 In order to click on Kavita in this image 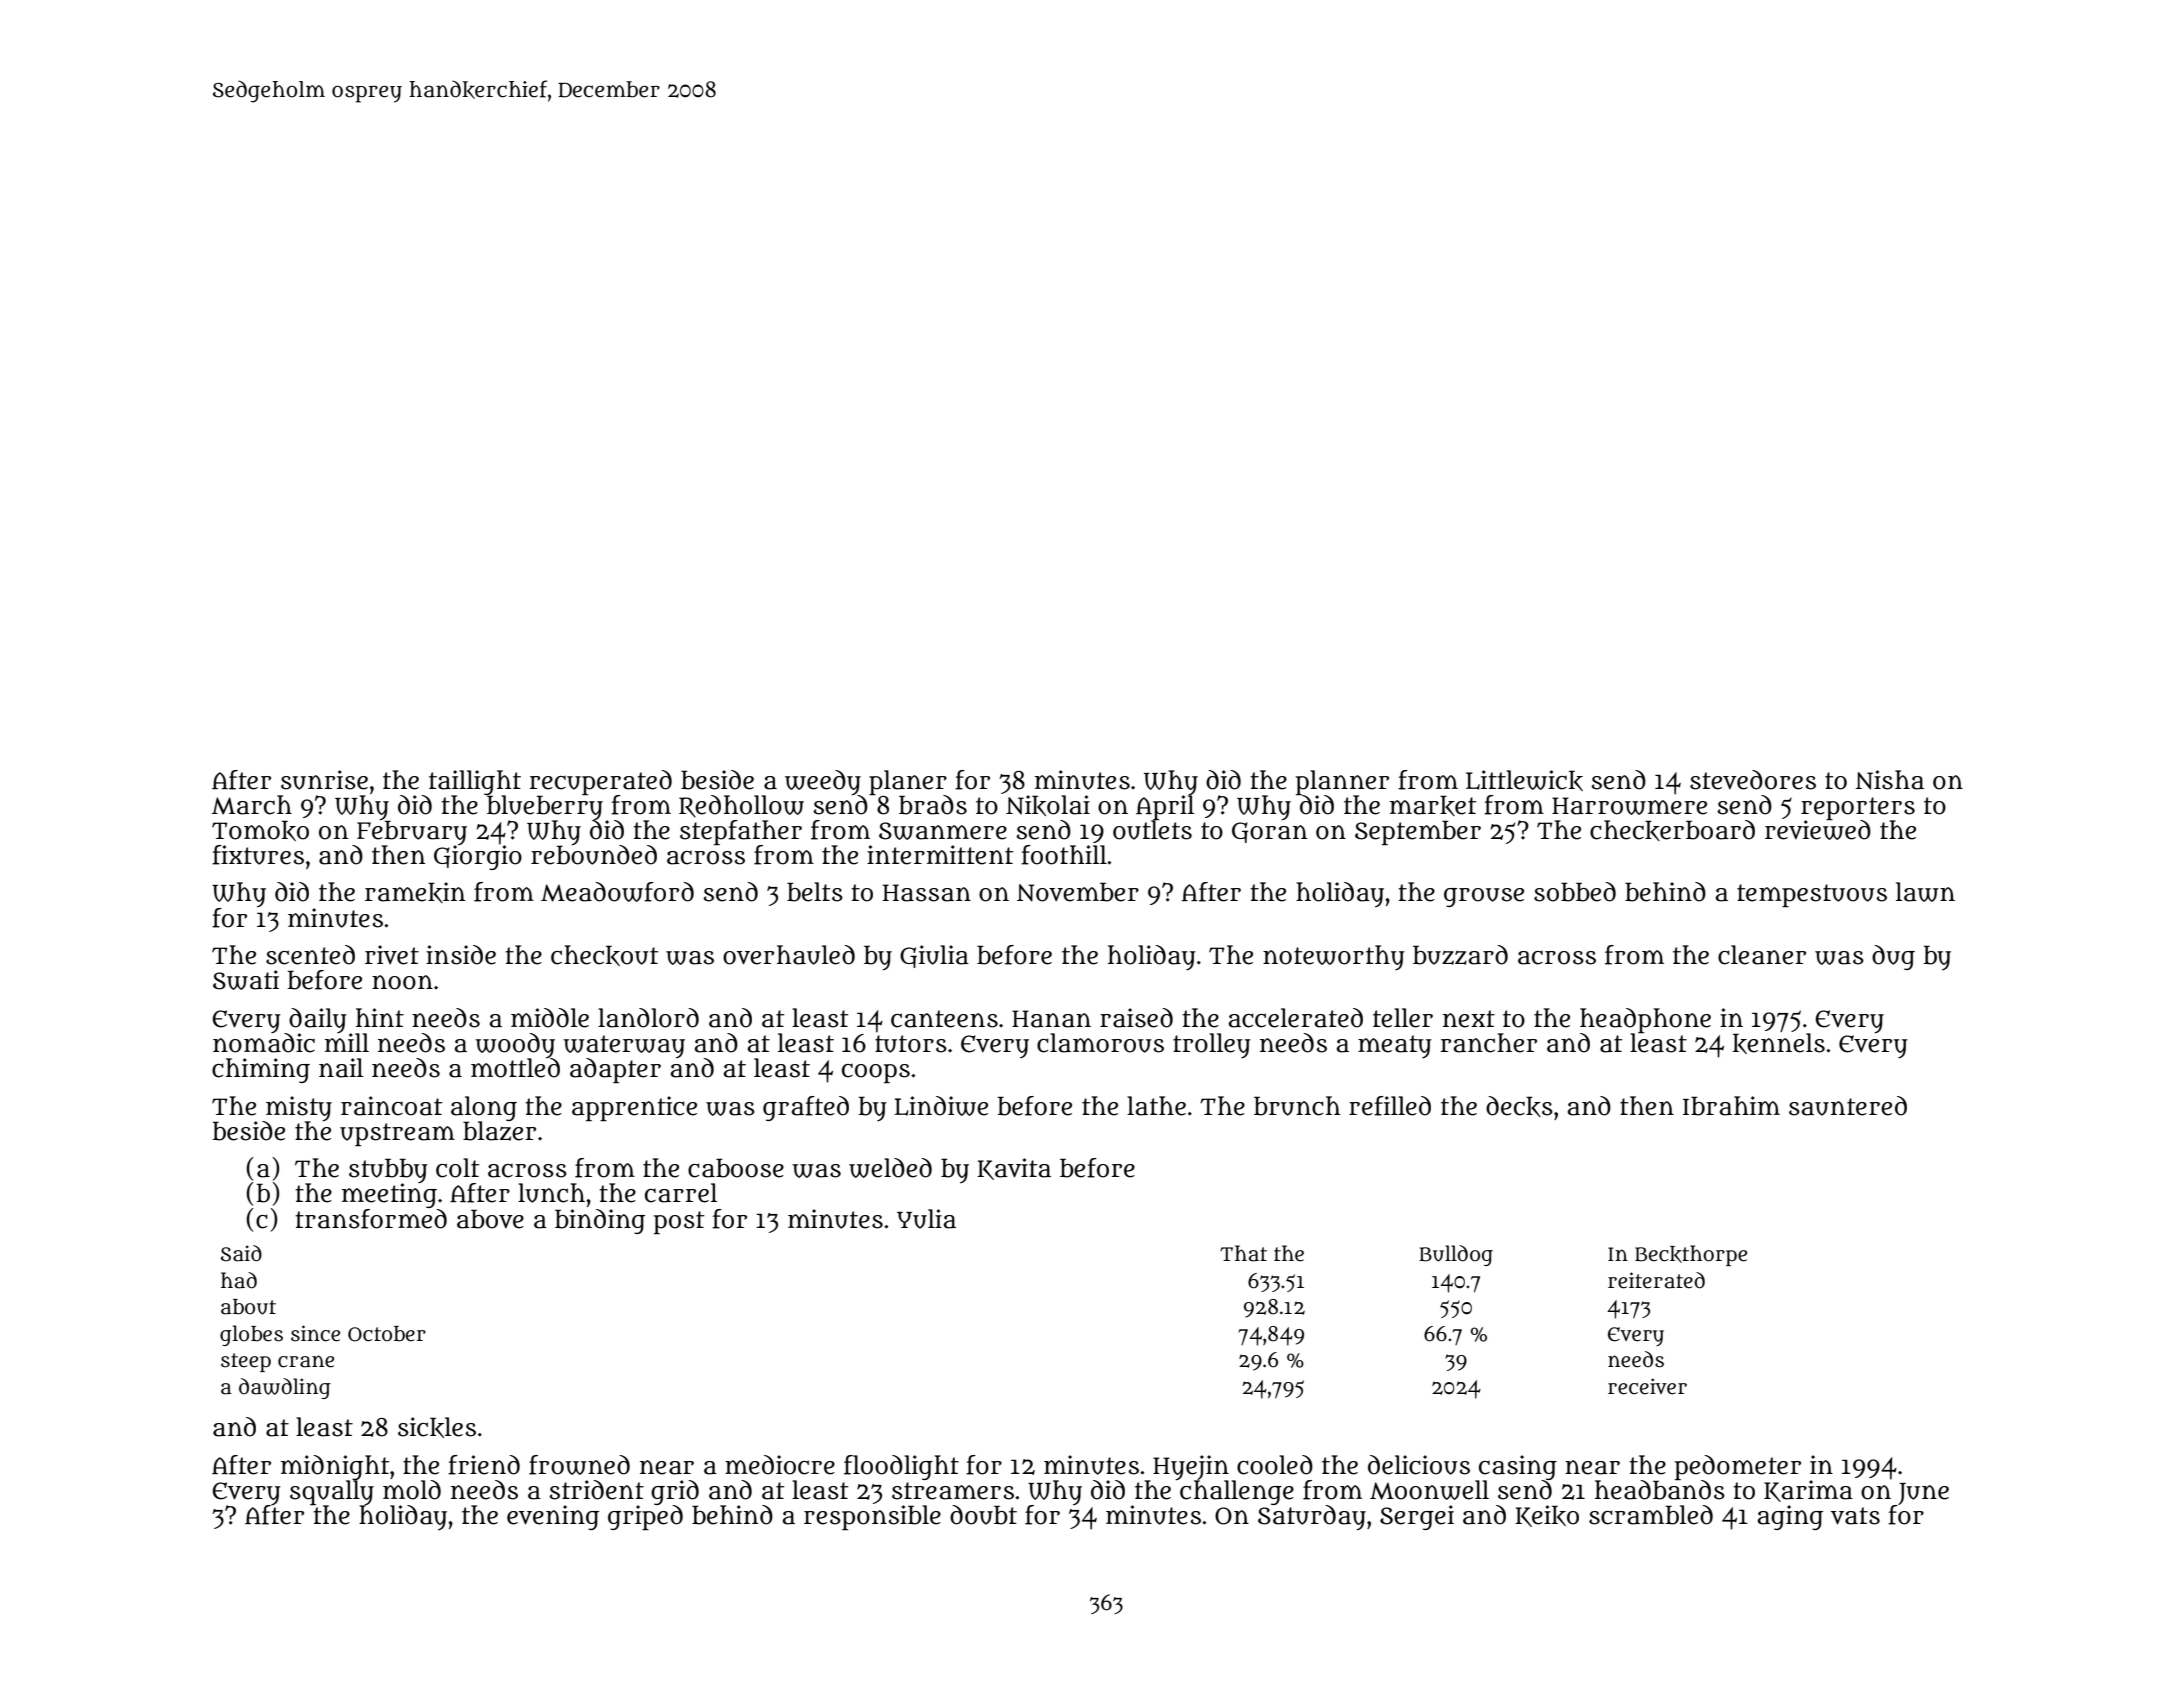, I will do `click(1014, 1169)`.
